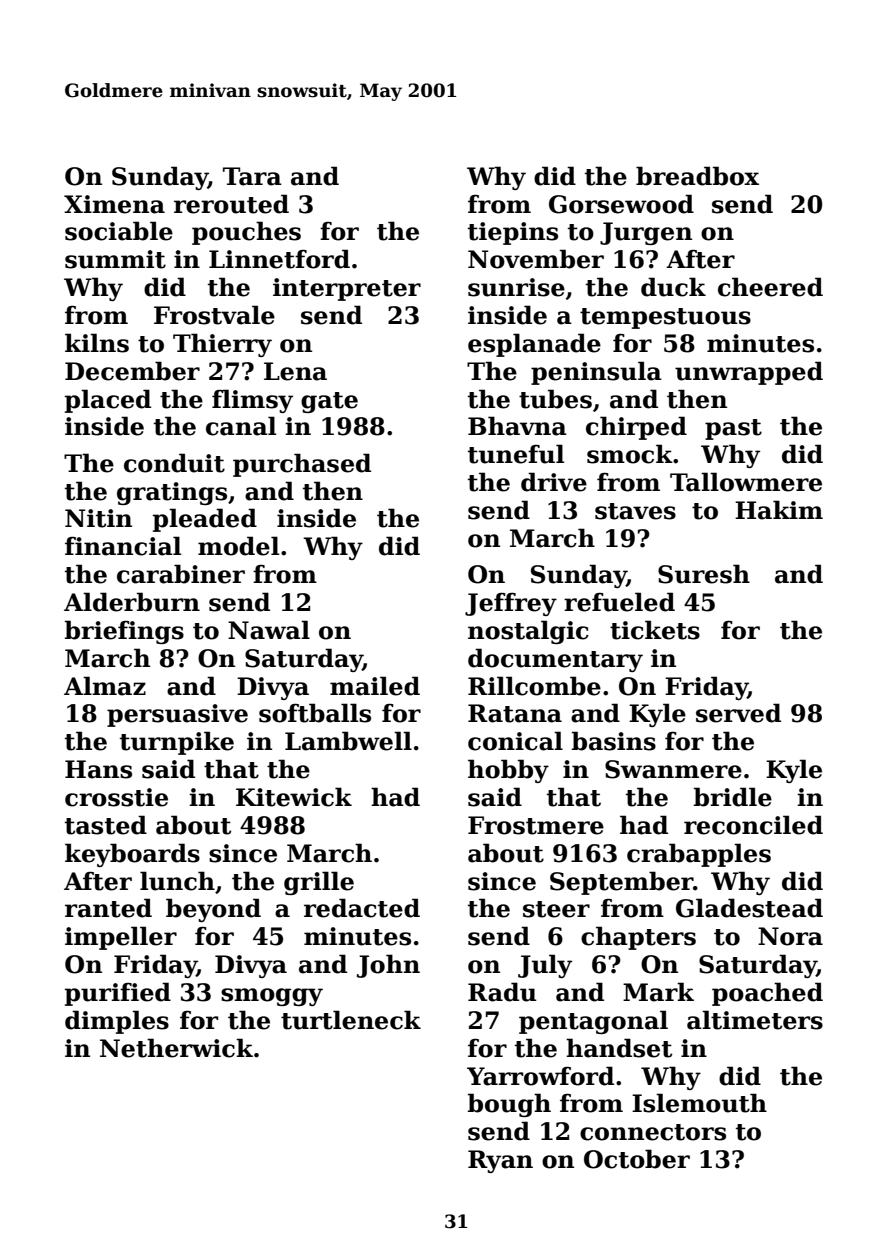 The width and height of the page is (888, 1260). I want to click on breadbox, so click(697, 176).
